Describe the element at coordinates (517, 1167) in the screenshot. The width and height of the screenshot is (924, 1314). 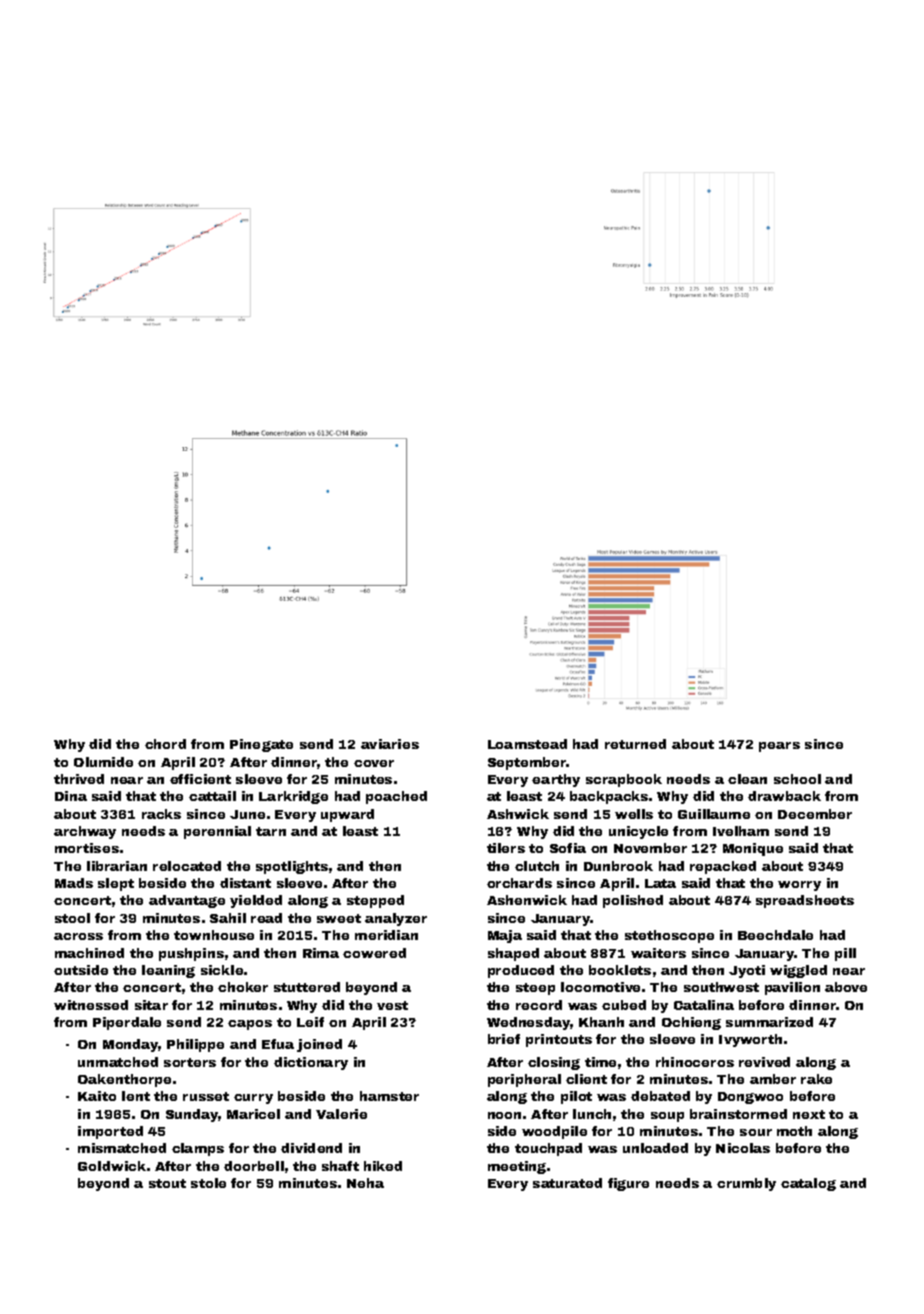
I see `meeting` at that location.
